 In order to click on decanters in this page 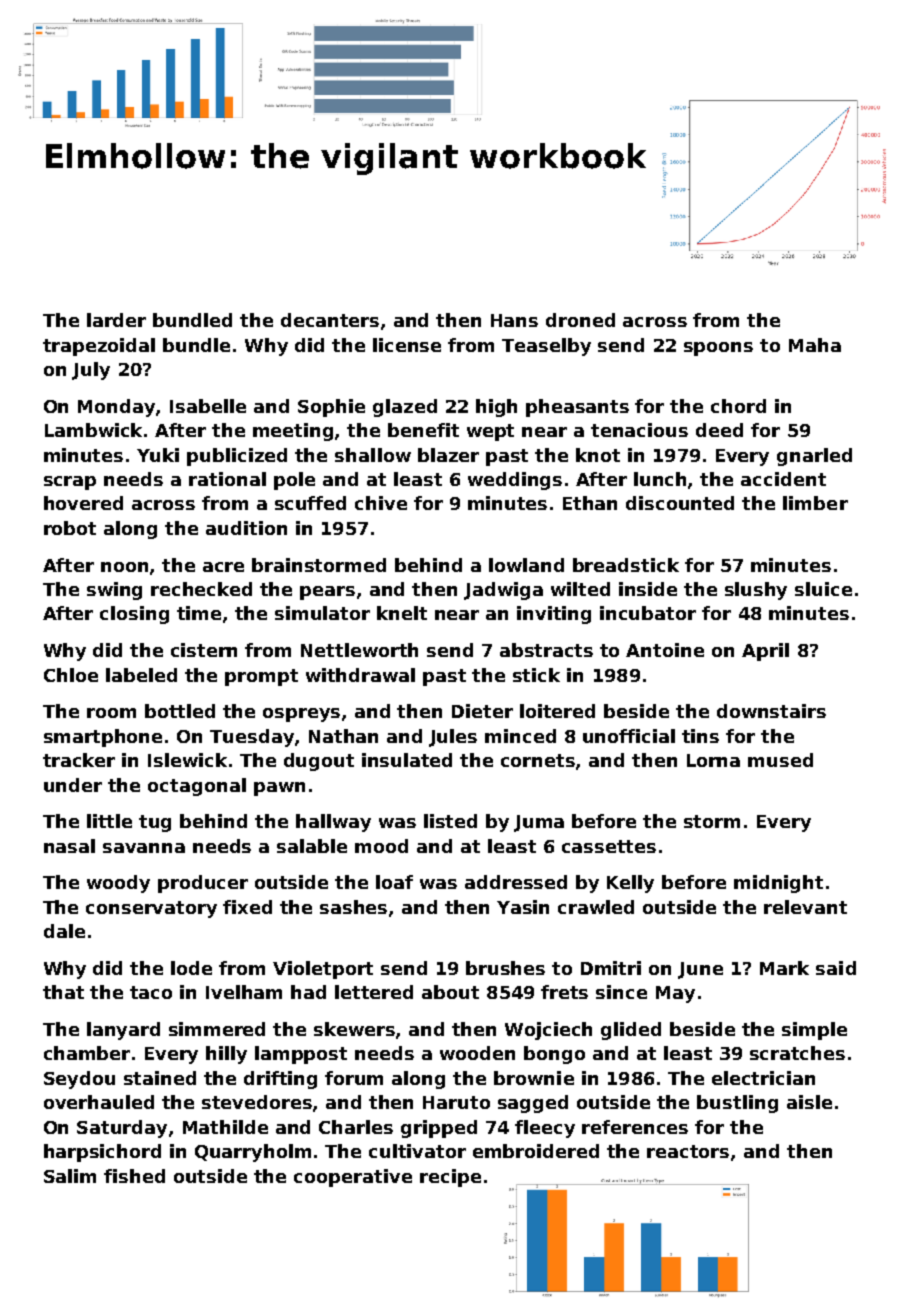, I will do `click(330, 320)`.
